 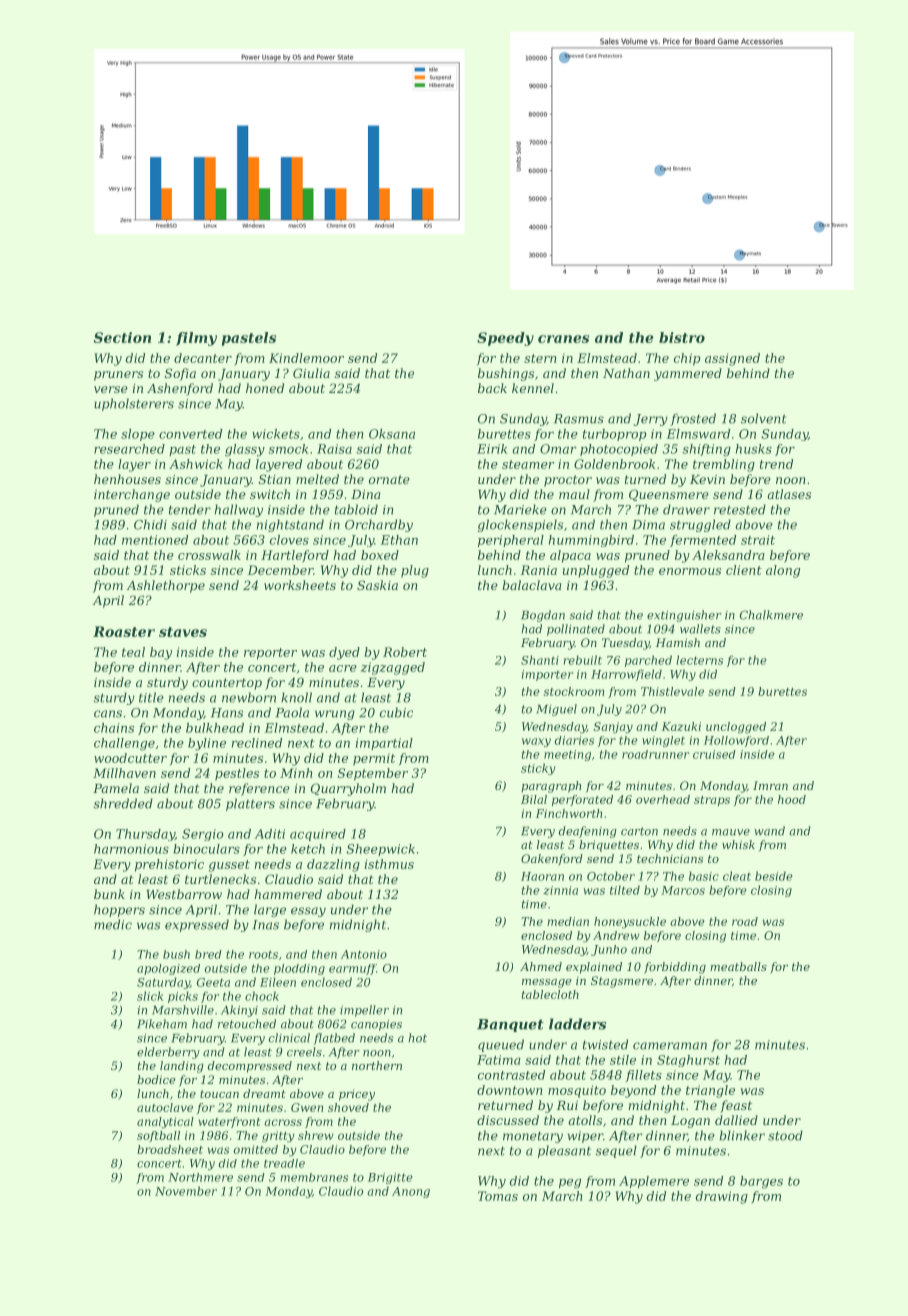 What do you see at coordinates (196, 339) in the document?
I see `filmy` at bounding box center [196, 339].
